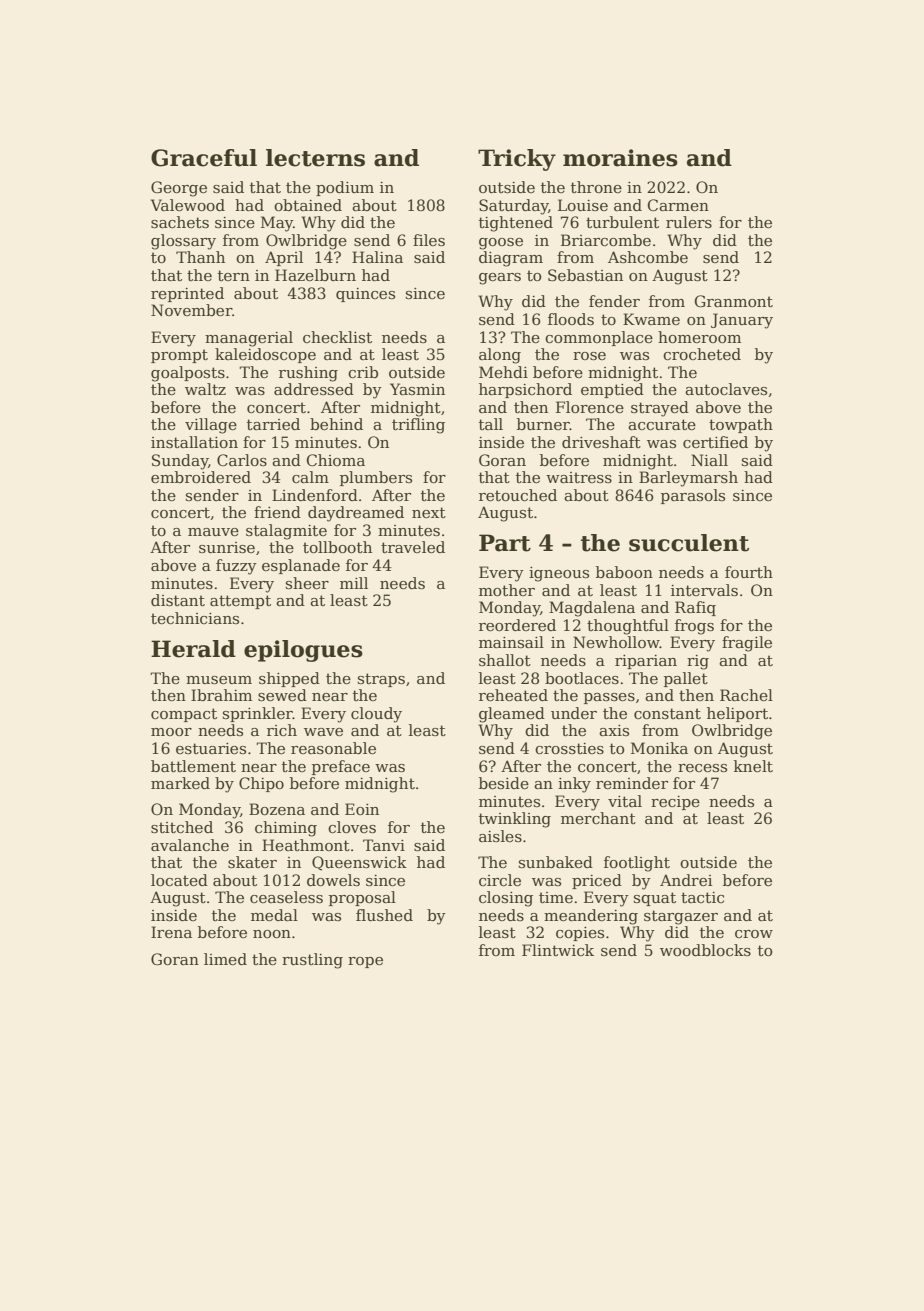 The height and width of the page is (1311, 924). Describe the element at coordinates (362, 809) in the page. I see `Eoin` at that location.
